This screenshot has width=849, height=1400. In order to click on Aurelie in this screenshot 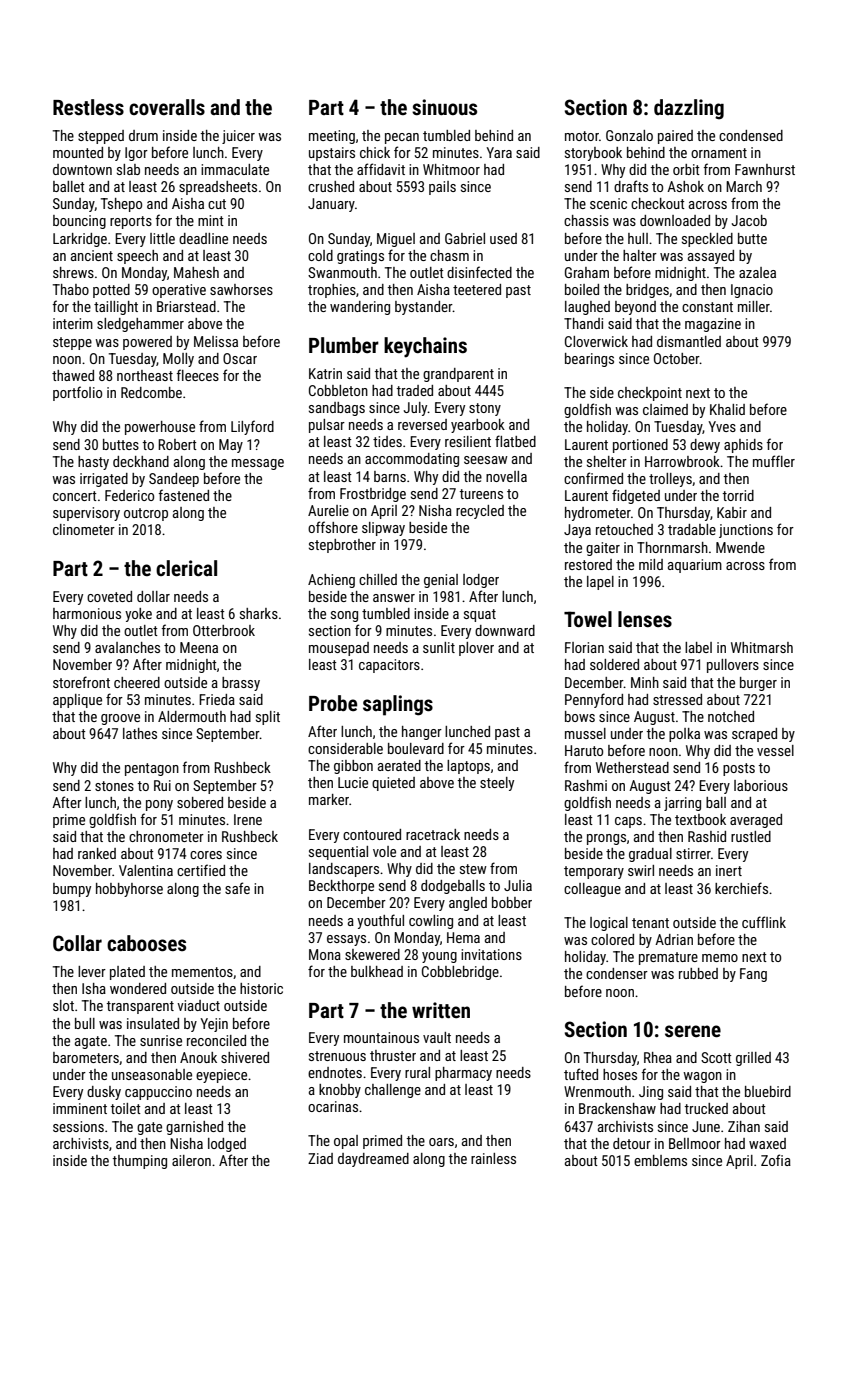, I will do `click(328, 510)`.
